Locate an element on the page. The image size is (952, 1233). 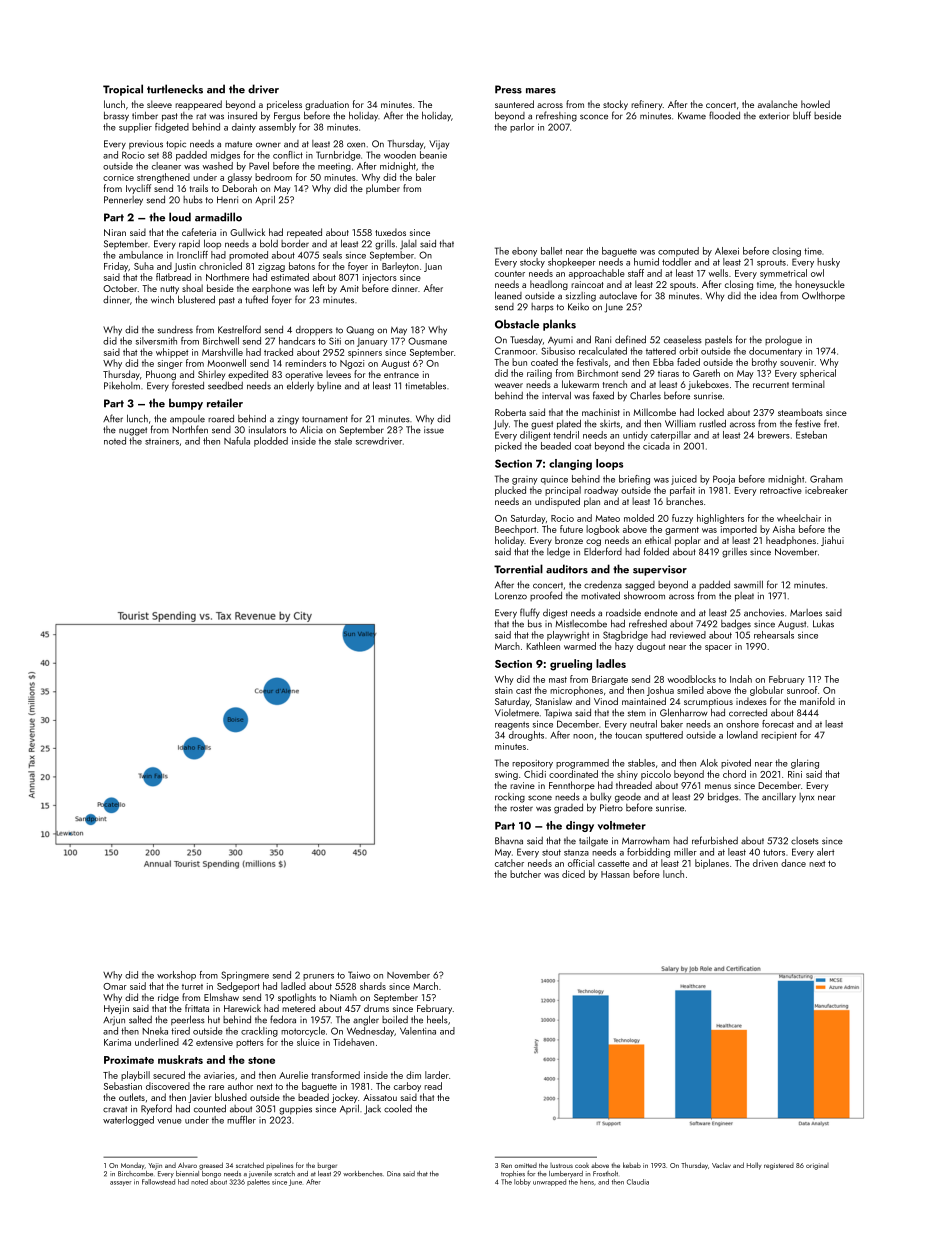
shards is located at coordinates (373, 986).
